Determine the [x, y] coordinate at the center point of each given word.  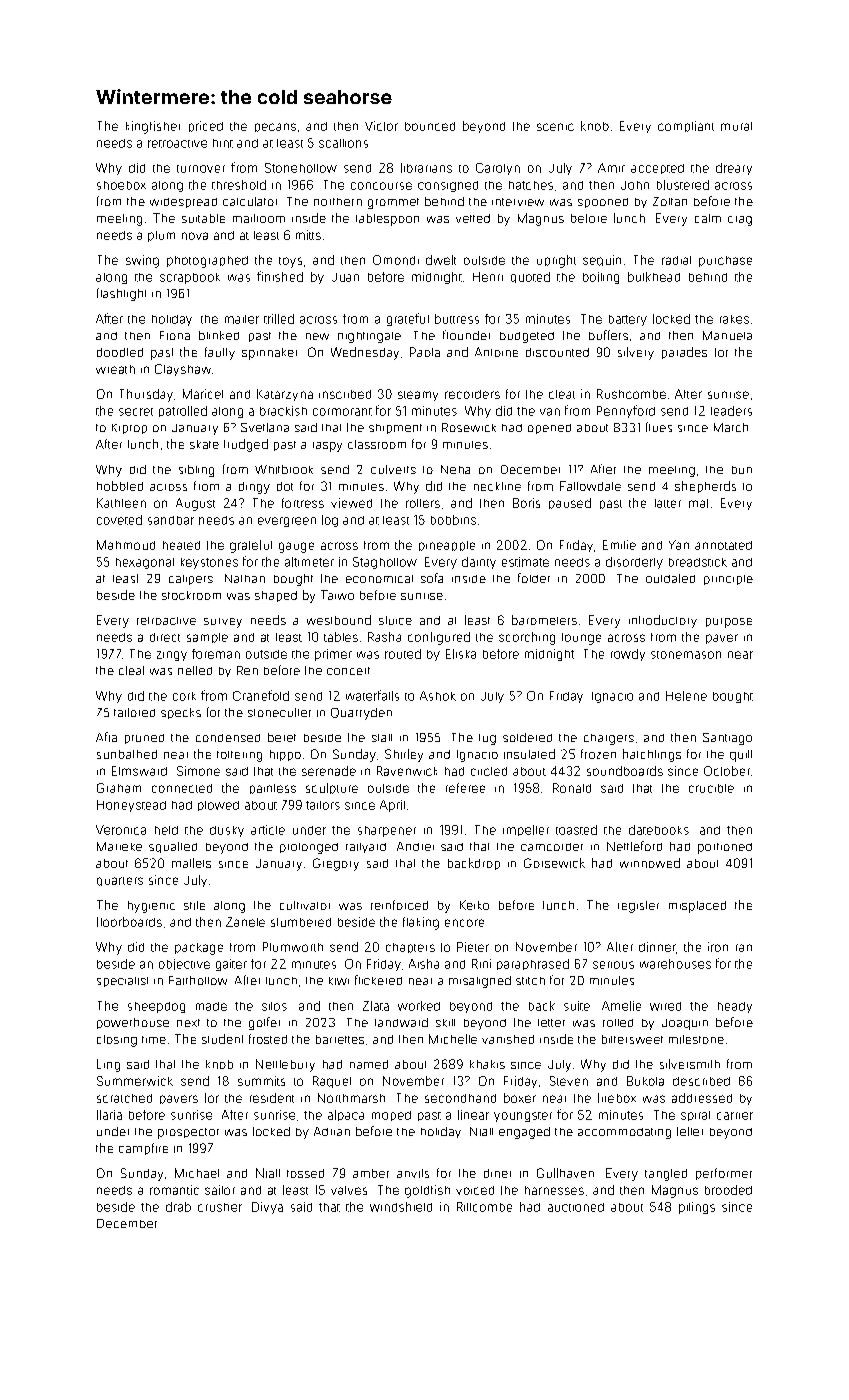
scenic [555, 127]
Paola [425, 352]
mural [736, 126]
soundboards [625, 771]
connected [182, 788]
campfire [143, 1149]
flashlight [121, 294]
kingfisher [153, 127]
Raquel [332, 1082]
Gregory [336, 864]
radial [676, 260]
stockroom [191, 595]
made [211, 1006]
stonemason [686, 655]
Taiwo [337, 595]
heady [735, 1007]
